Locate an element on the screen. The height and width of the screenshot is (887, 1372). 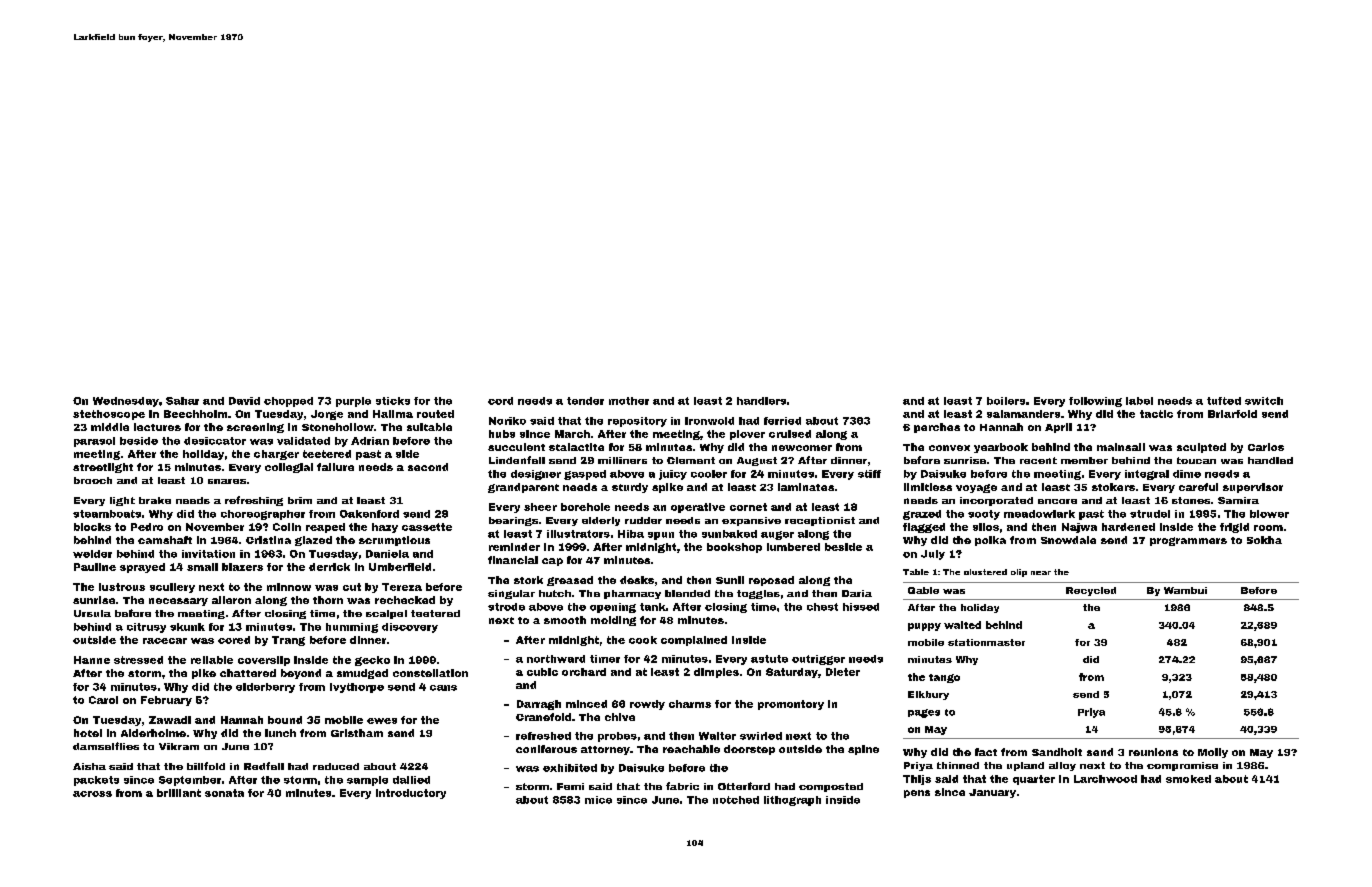
January is located at coordinates (992, 793).
